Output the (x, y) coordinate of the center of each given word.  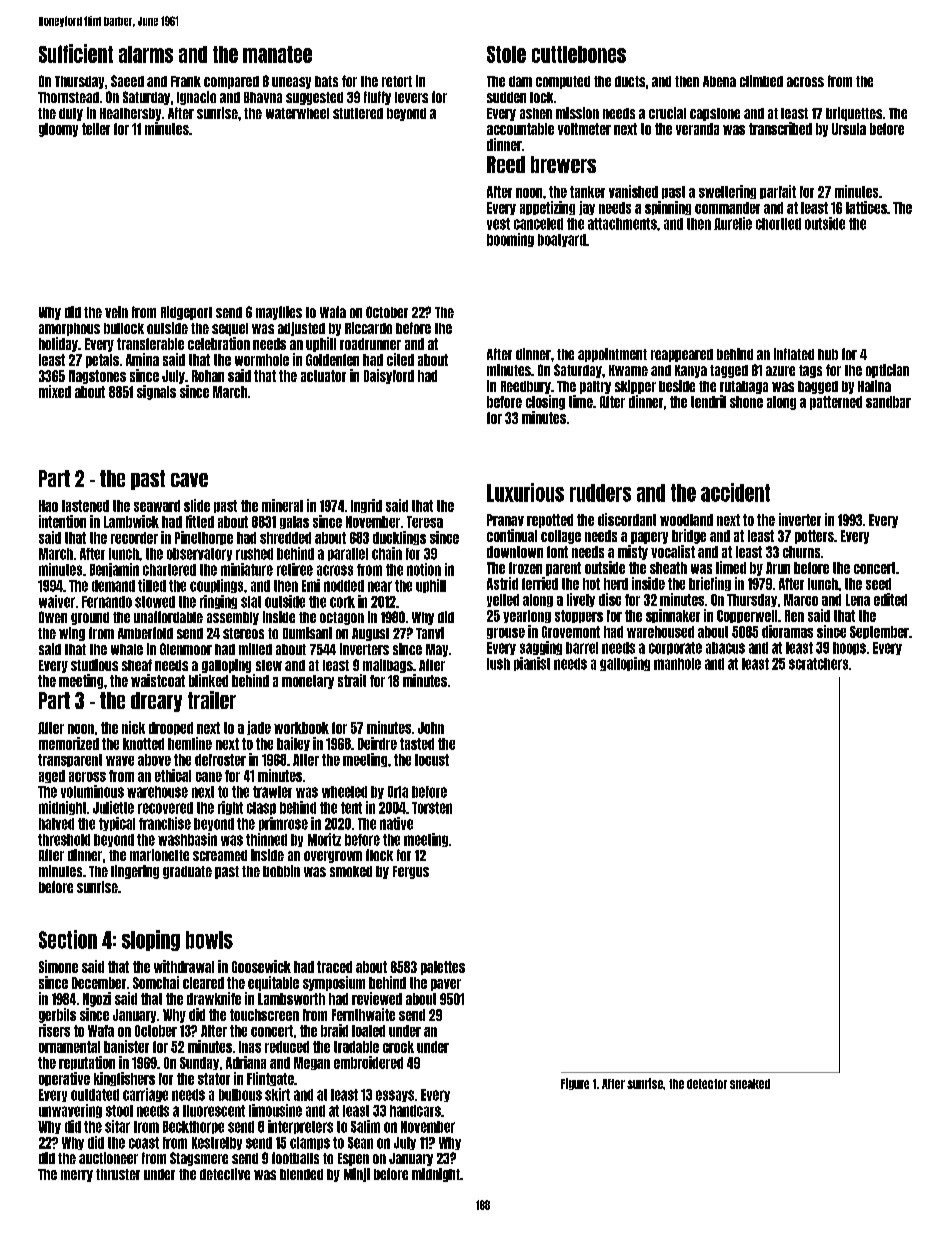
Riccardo (368, 328)
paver (446, 985)
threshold (64, 840)
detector (707, 1084)
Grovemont (571, 632)
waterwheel (297, 113)
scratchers (818, 664)
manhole (677, 664)
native (396, 823)
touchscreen (264, 1015)
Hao (48, 506)
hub (828, 354)
